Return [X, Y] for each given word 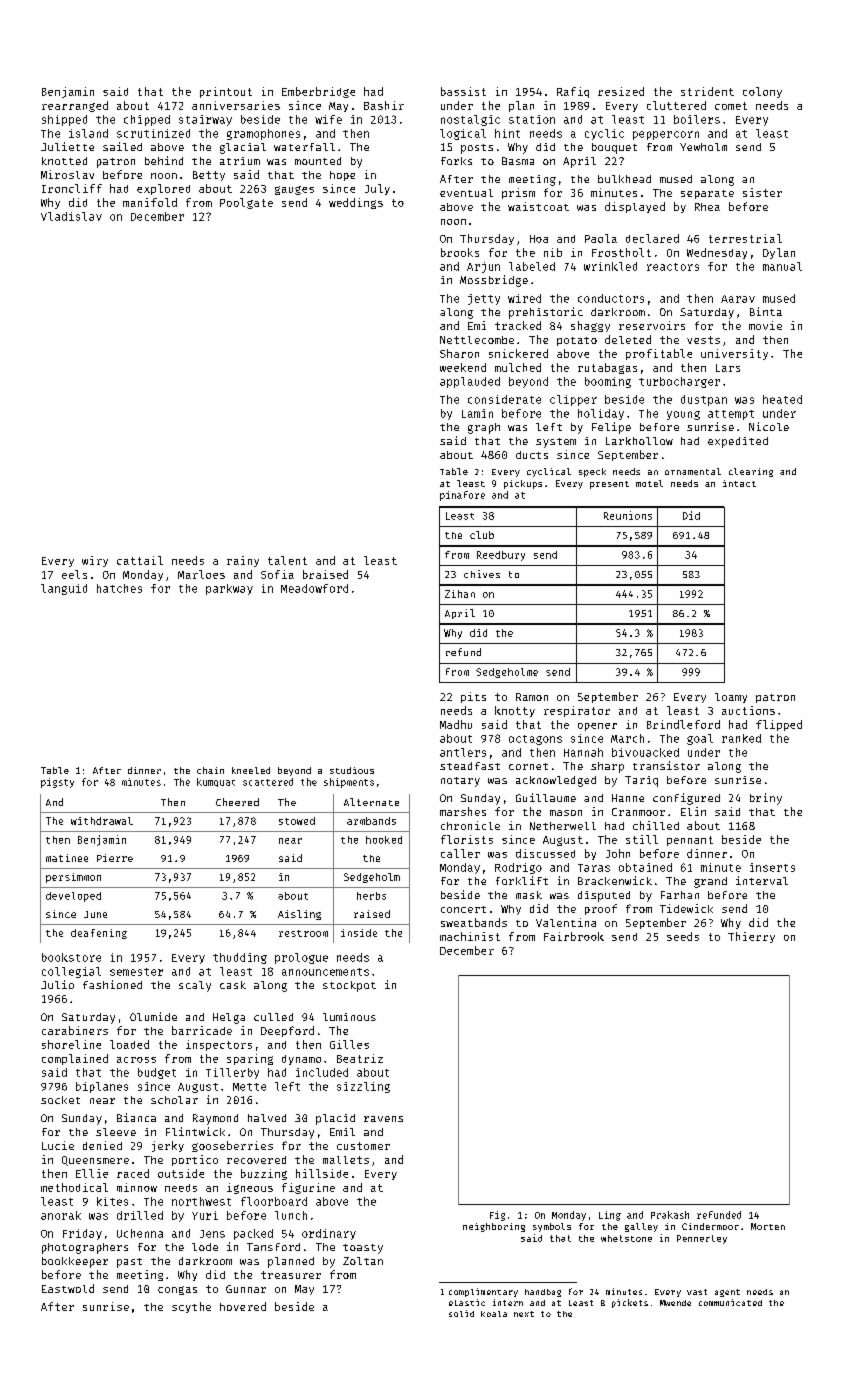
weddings [356, 203]
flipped [779, 725]
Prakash [670, 1215]
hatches [119, 588]
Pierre [115, 858]
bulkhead [624, 179]
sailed [122, 146]
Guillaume [546, 797]
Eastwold [68, 1288]
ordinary [329, 1234]
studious [352, 770]
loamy [731, 698]
